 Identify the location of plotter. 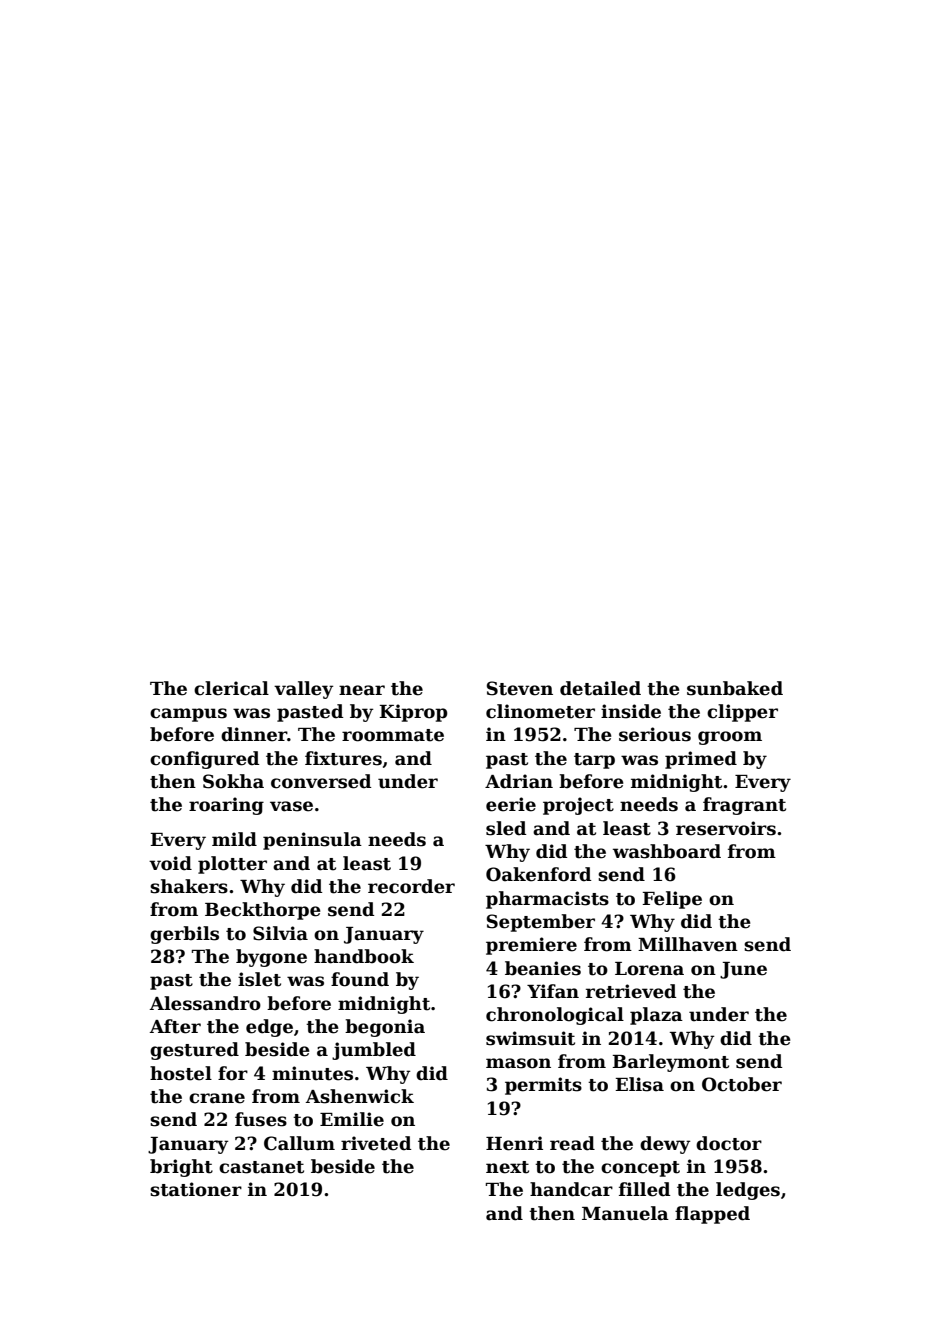
(232, 865).
